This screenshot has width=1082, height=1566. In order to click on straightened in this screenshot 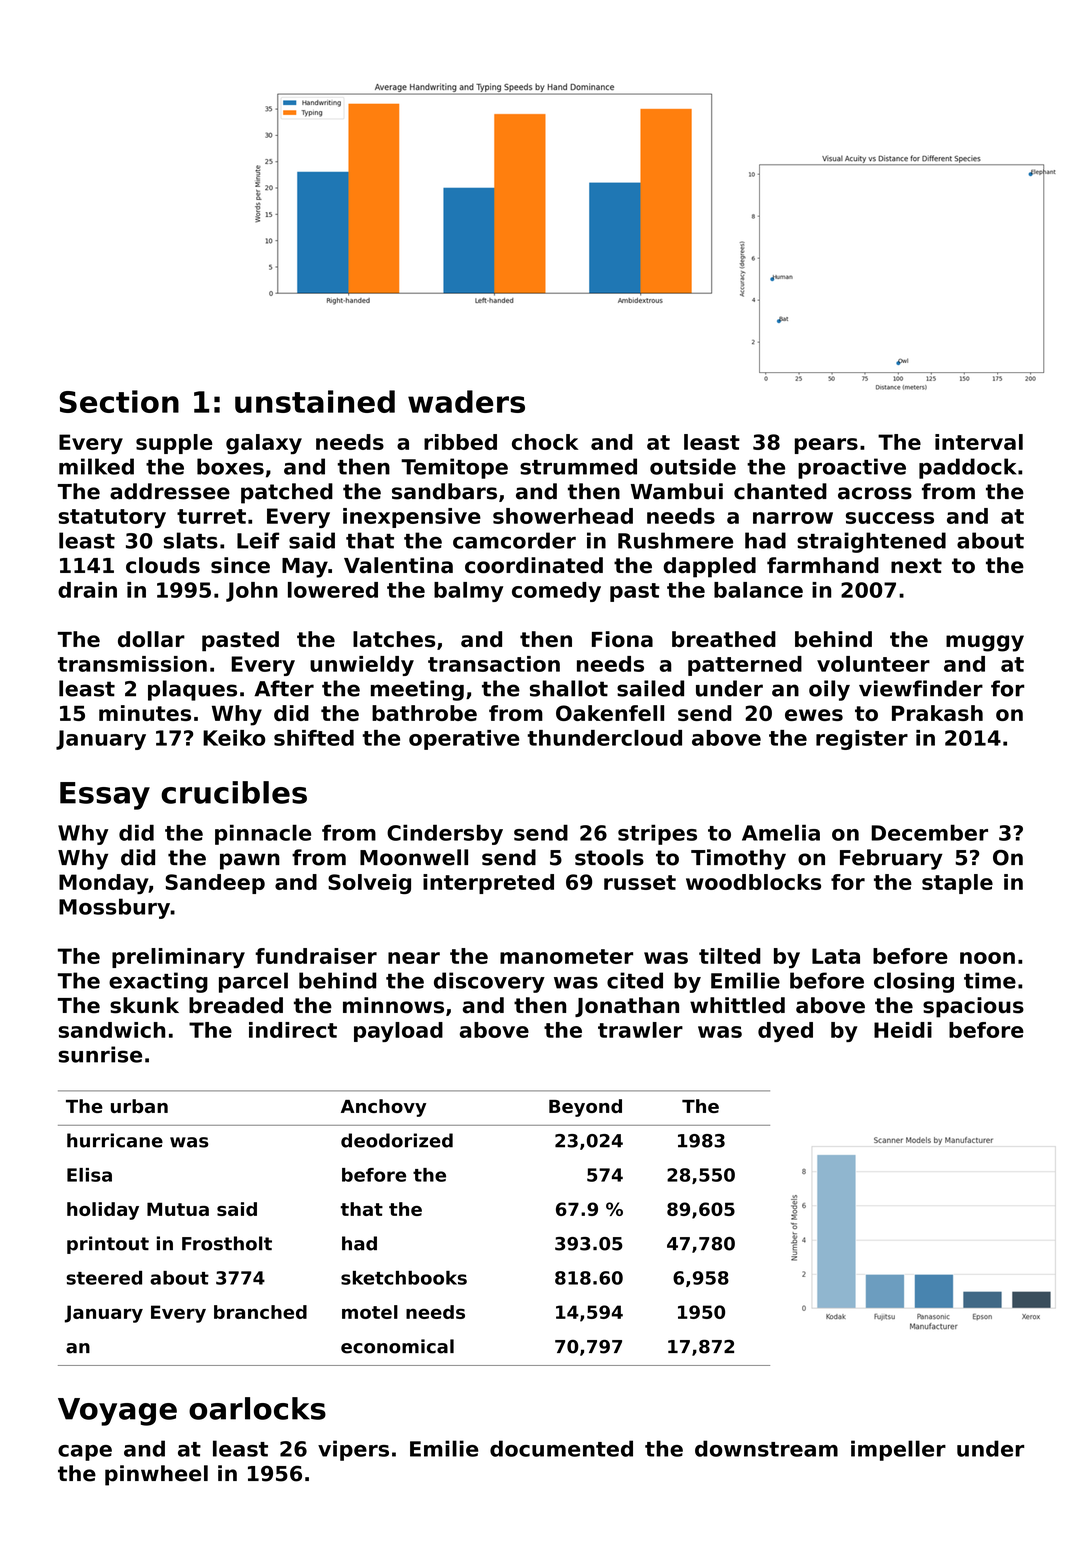, I will do `click(871, 542)`.
